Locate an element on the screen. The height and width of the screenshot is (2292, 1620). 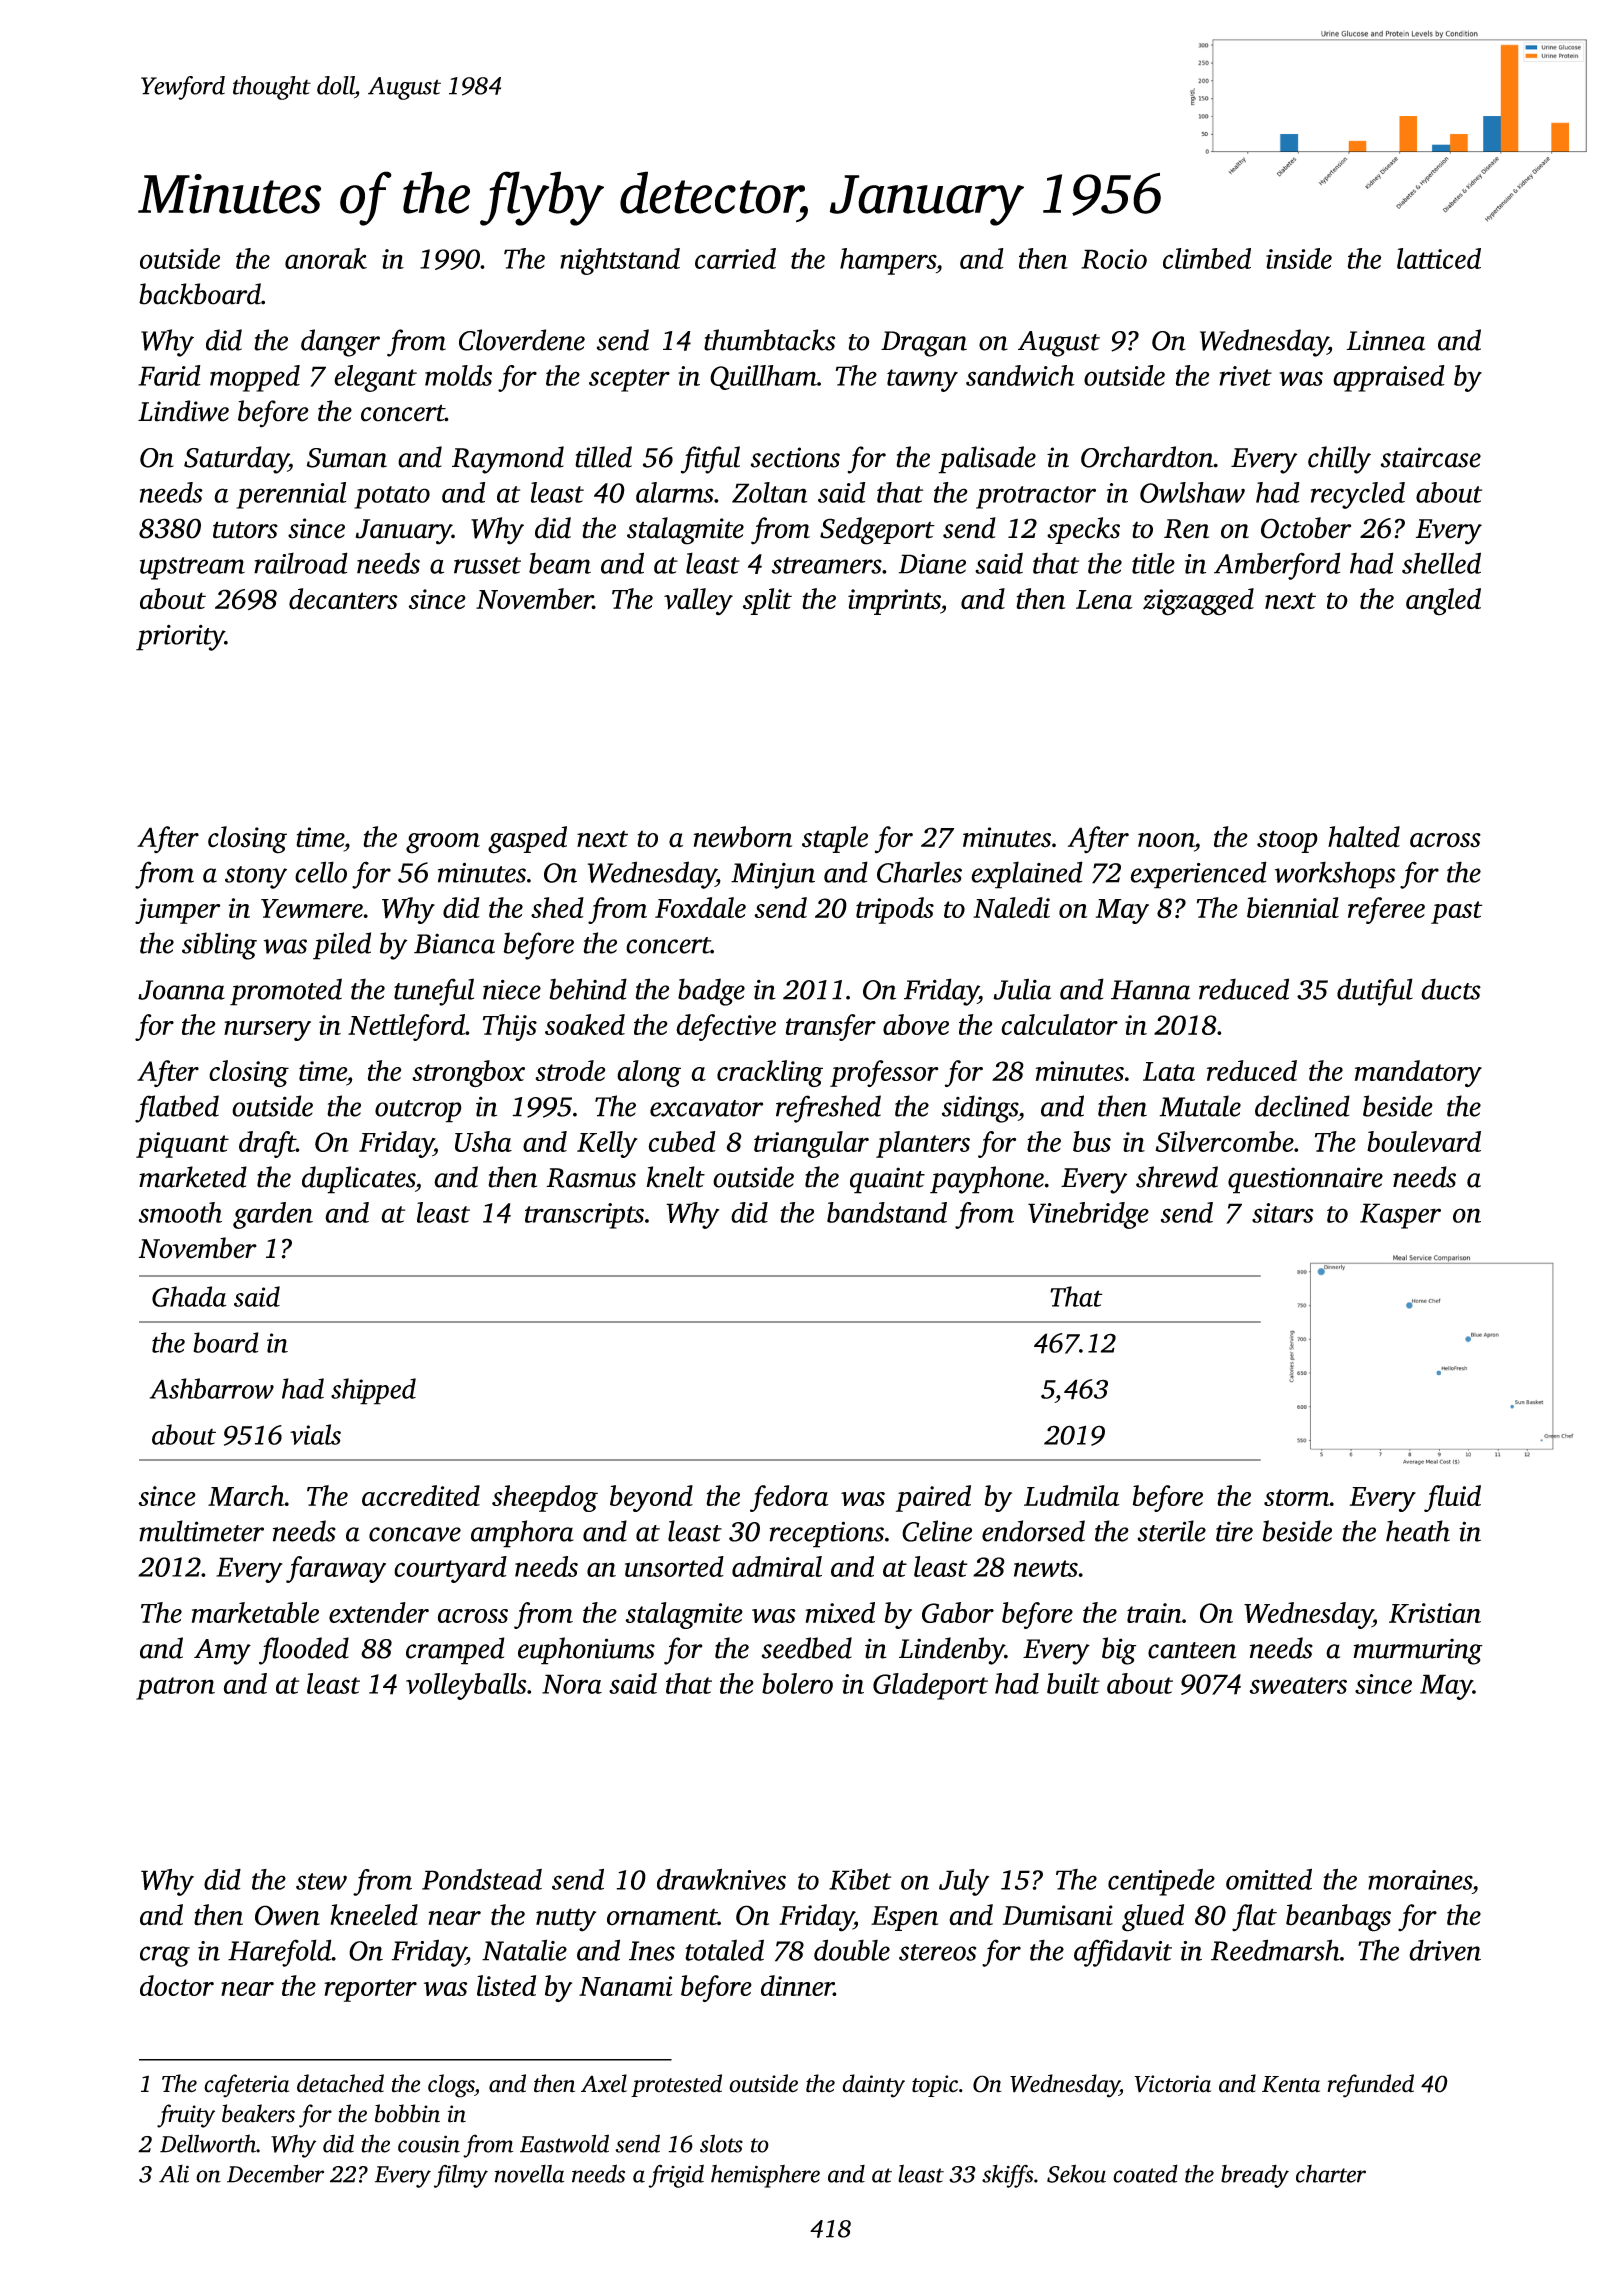
staple is located at coordinates (835, 839).
